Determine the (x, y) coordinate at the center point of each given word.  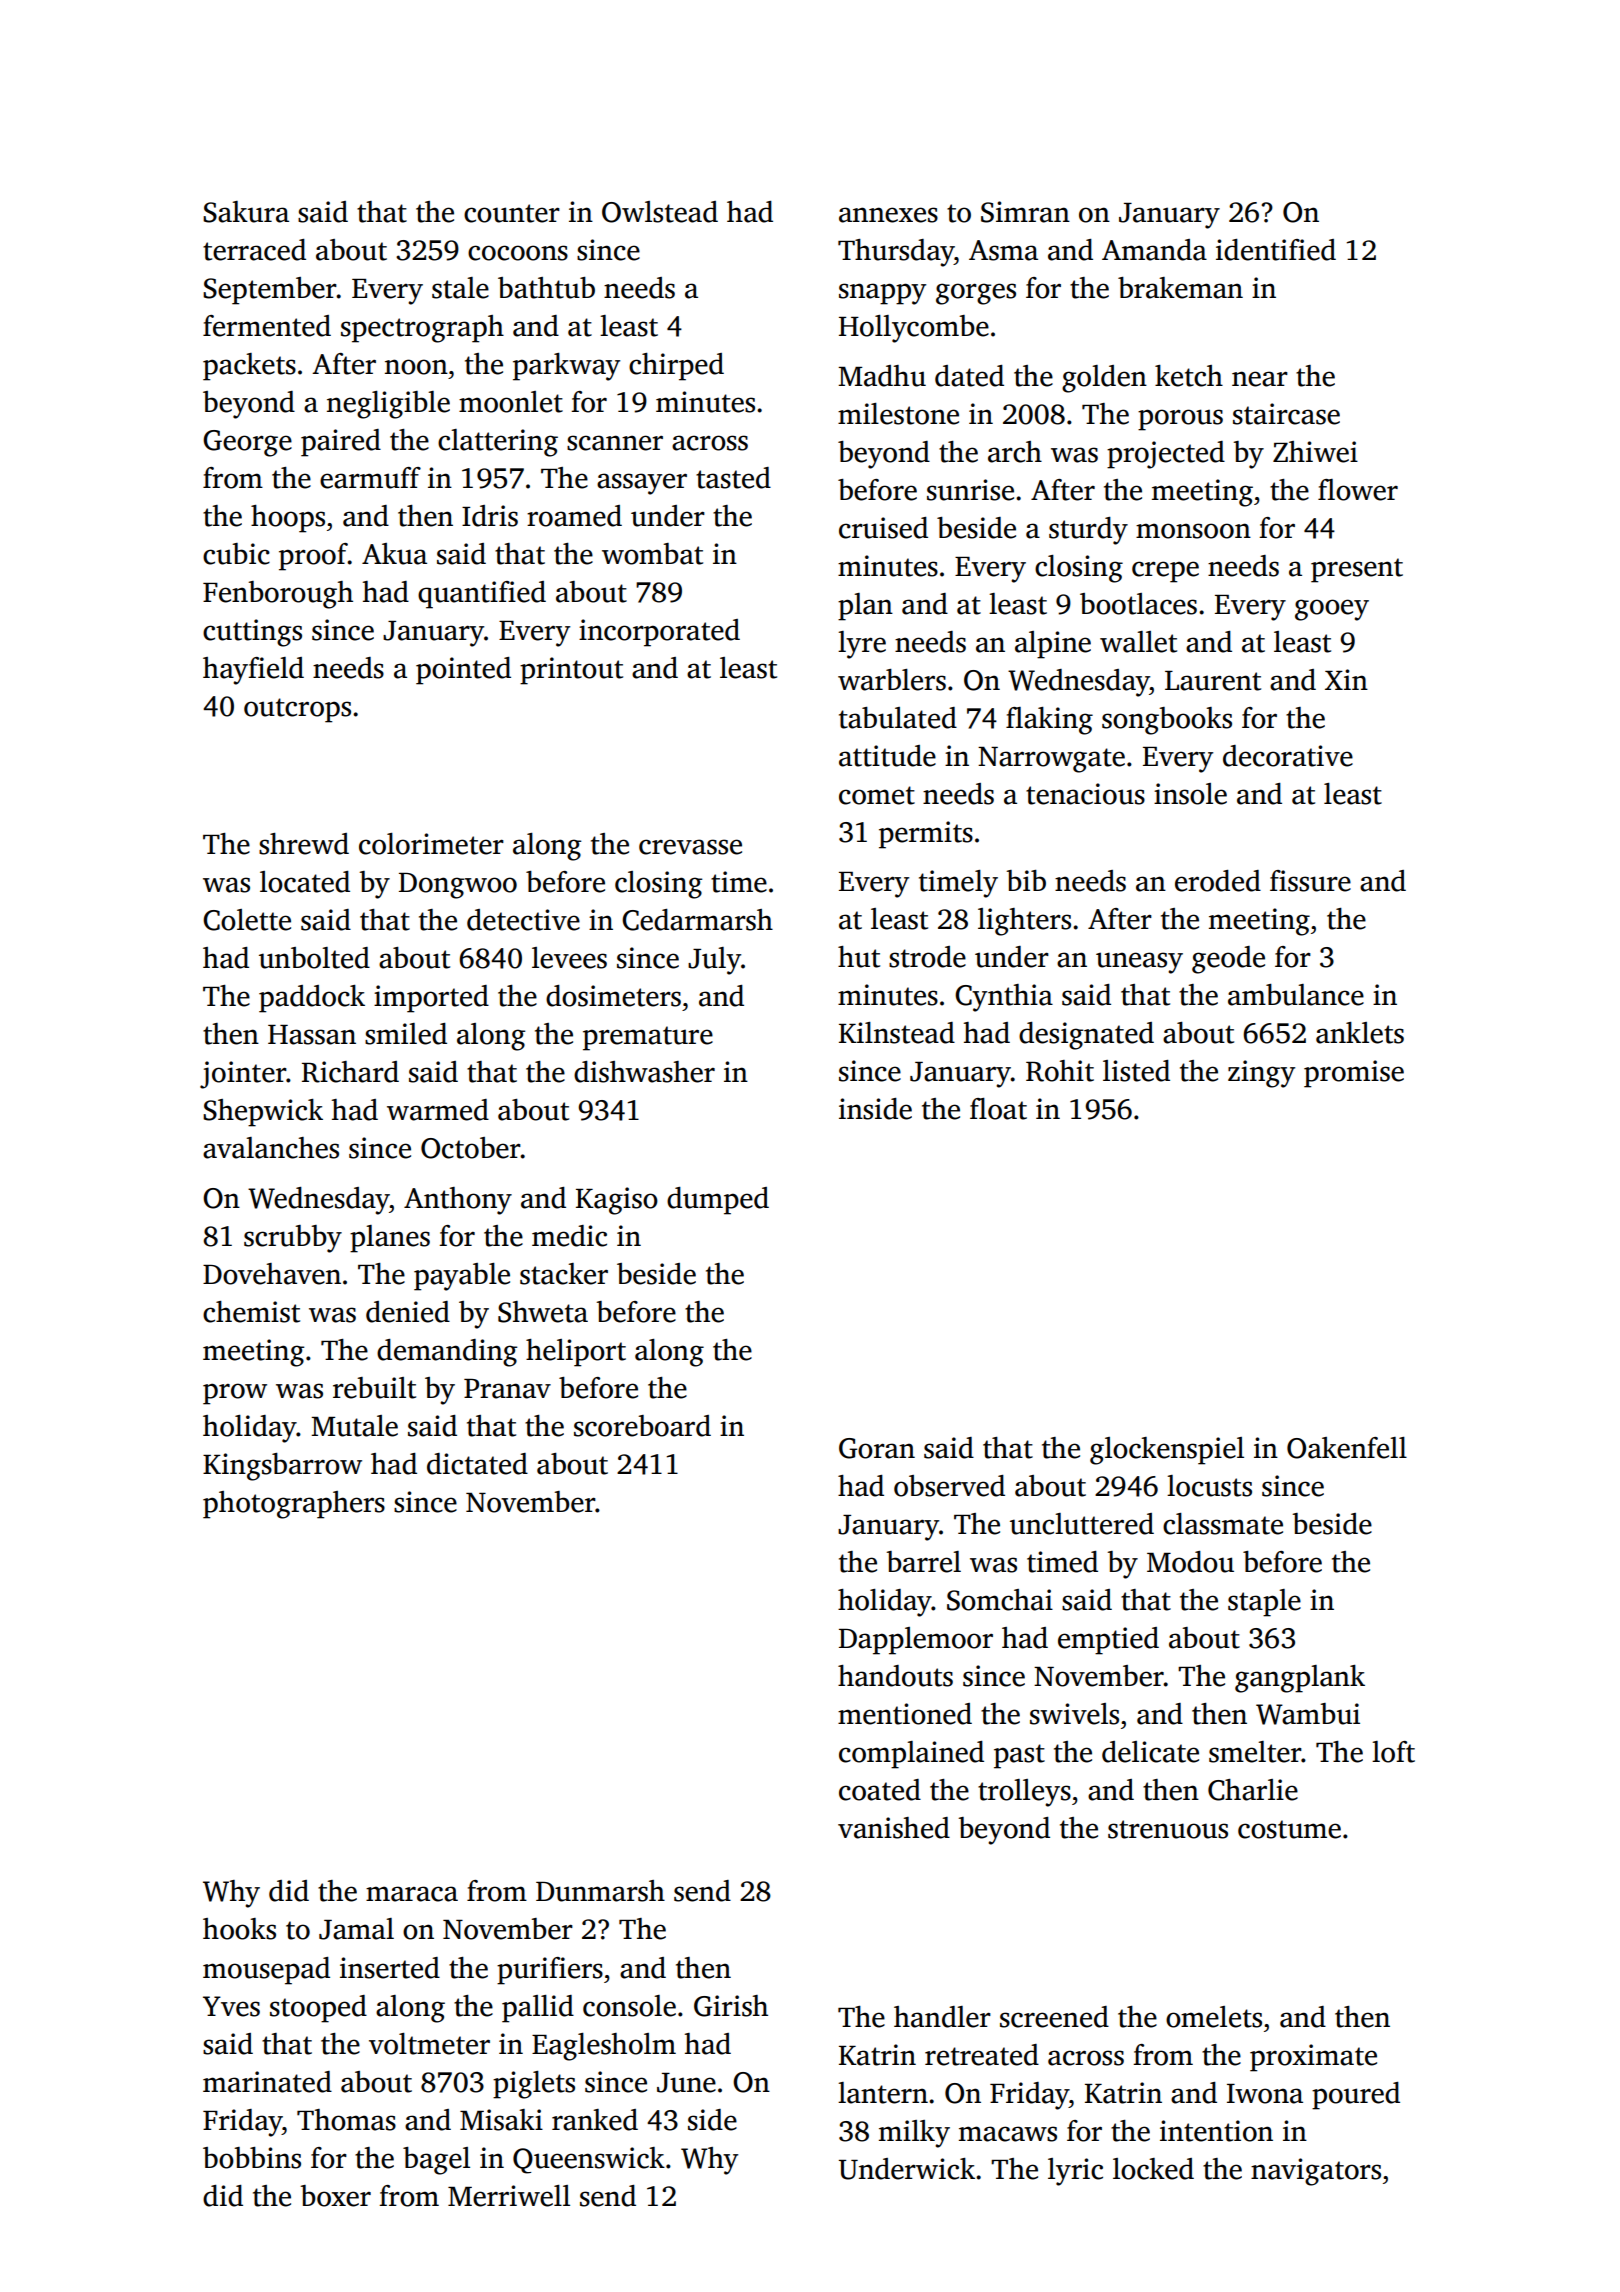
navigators (1316, 2172)
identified (1276, 250)
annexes (888, 215)
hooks (239, 1929)
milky (914, 2134)
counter (512, 213)
